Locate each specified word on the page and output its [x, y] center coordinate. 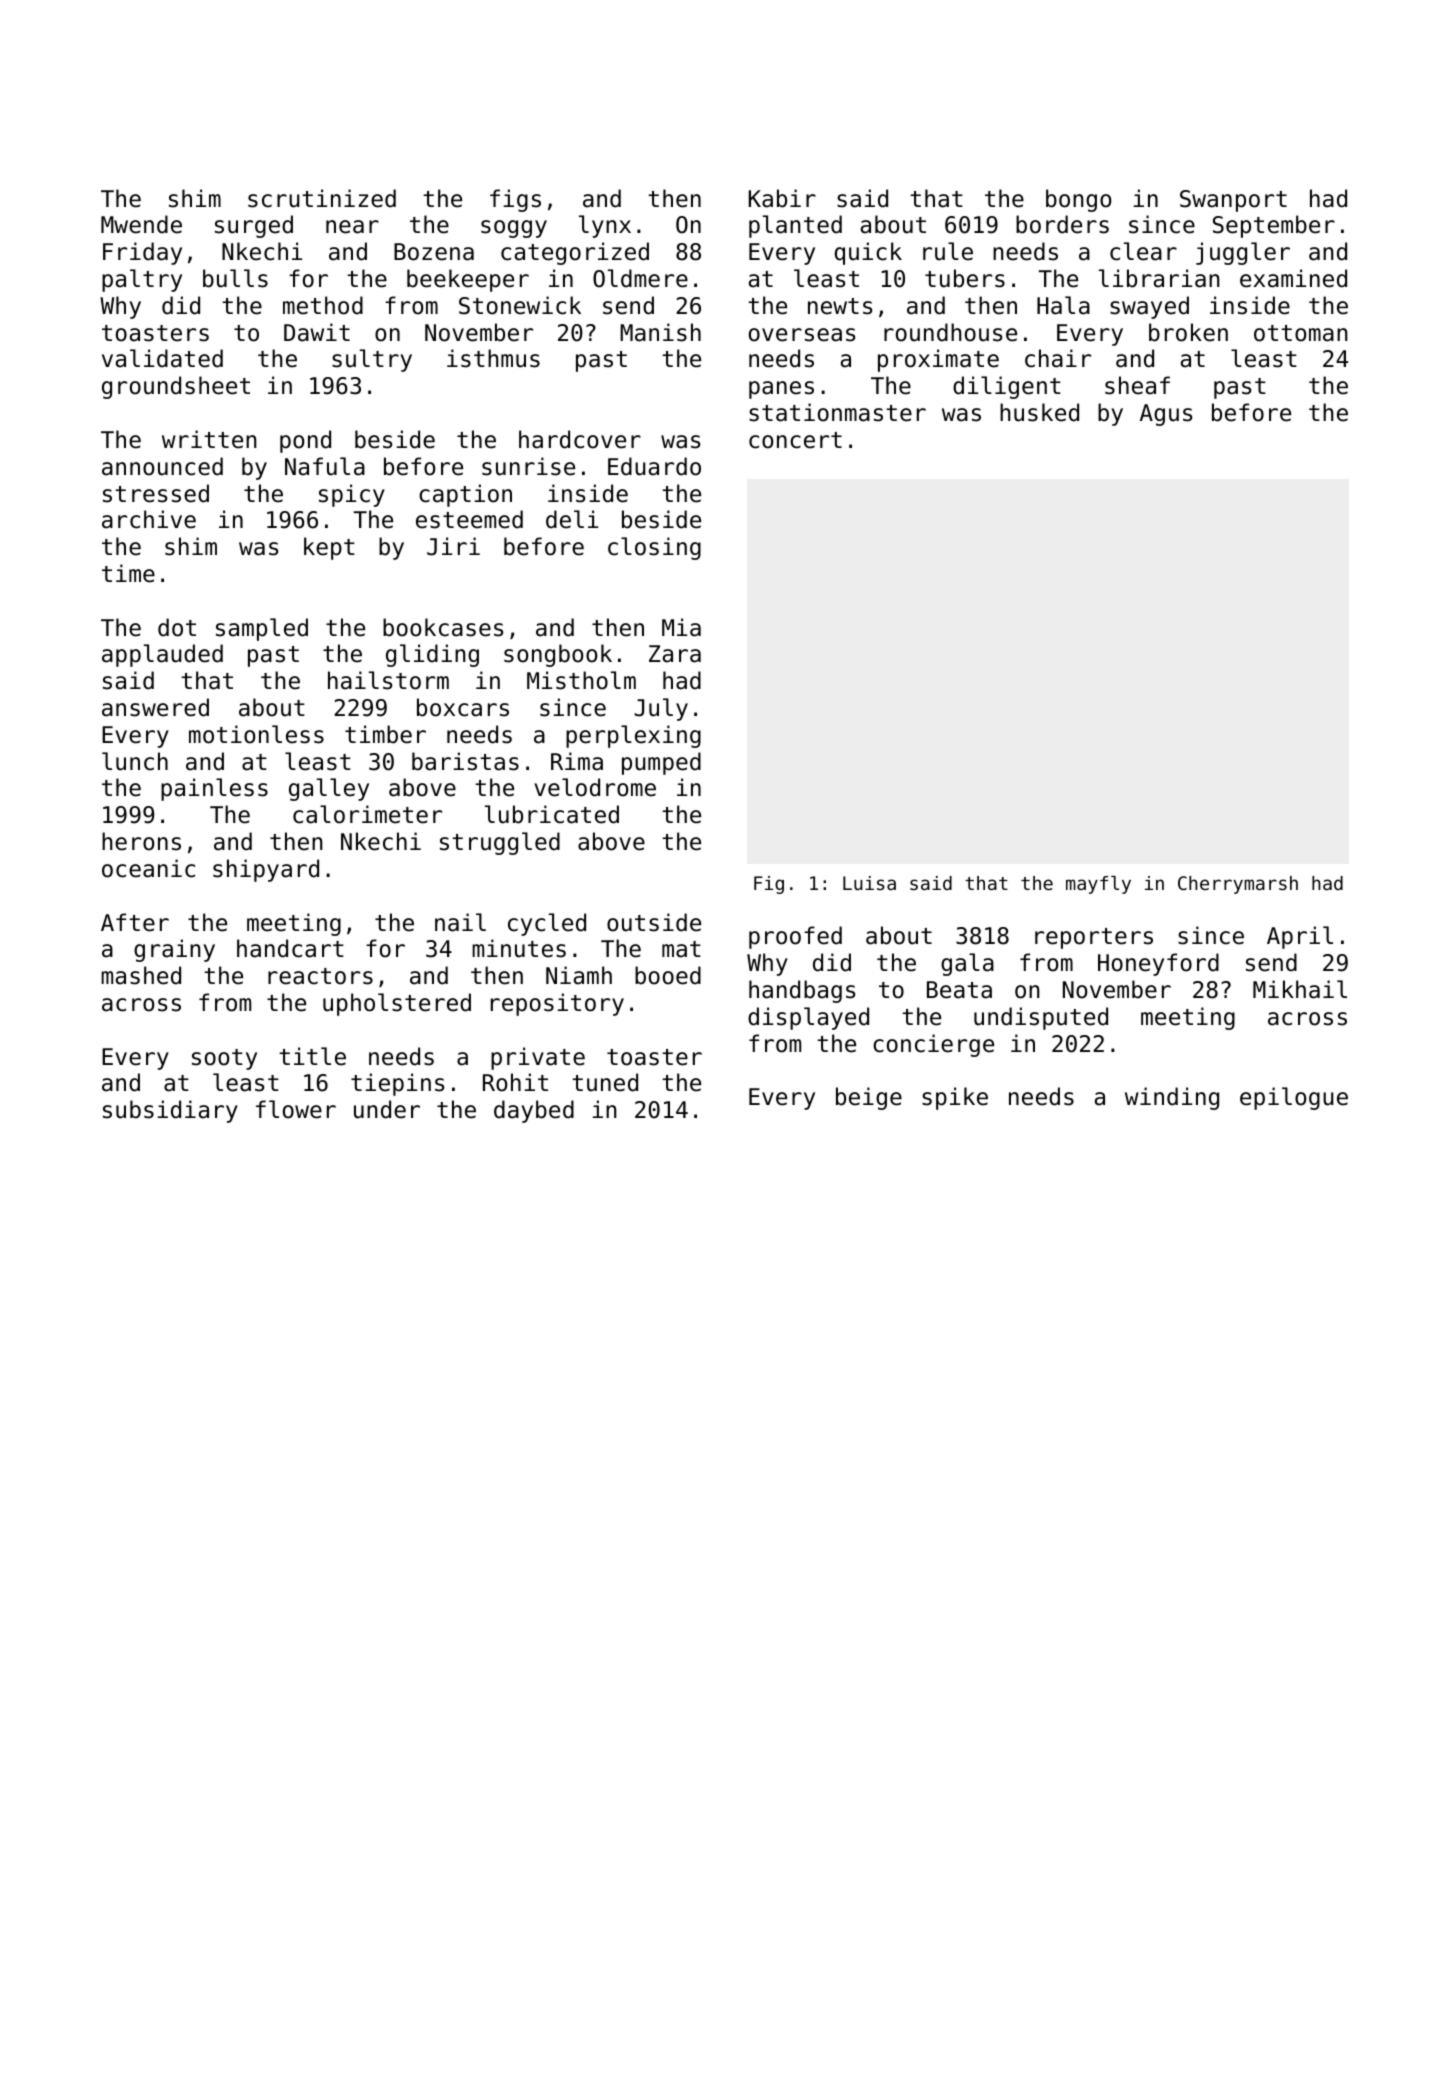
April [1300, 937]
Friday [142, 253]
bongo [1078, 200]
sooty [224, 1059]
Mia [681, 627]
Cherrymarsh [1238, 885]
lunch [135, 761]
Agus [1166, 415]
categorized [575, 253]
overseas [802, 335]
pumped [661, 763]
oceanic [148, 868]
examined [1293, 278]
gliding [432, 655]
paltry [142, 280]
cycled [547, 924]
